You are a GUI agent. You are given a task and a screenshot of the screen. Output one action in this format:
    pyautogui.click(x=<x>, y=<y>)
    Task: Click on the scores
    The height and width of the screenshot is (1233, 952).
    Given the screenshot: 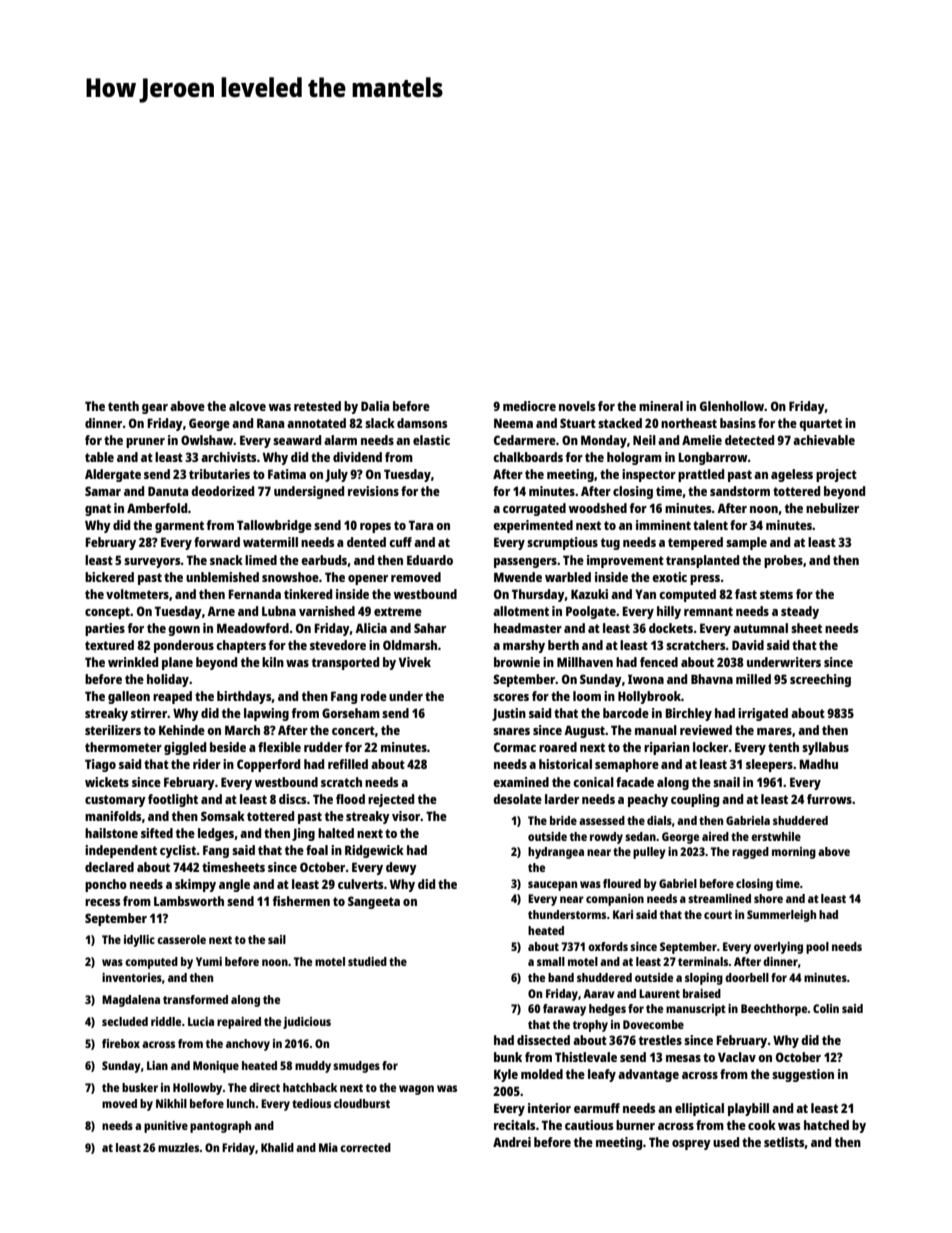 What is the action you would take?
    pyautogui.click(x=511, y=697)
